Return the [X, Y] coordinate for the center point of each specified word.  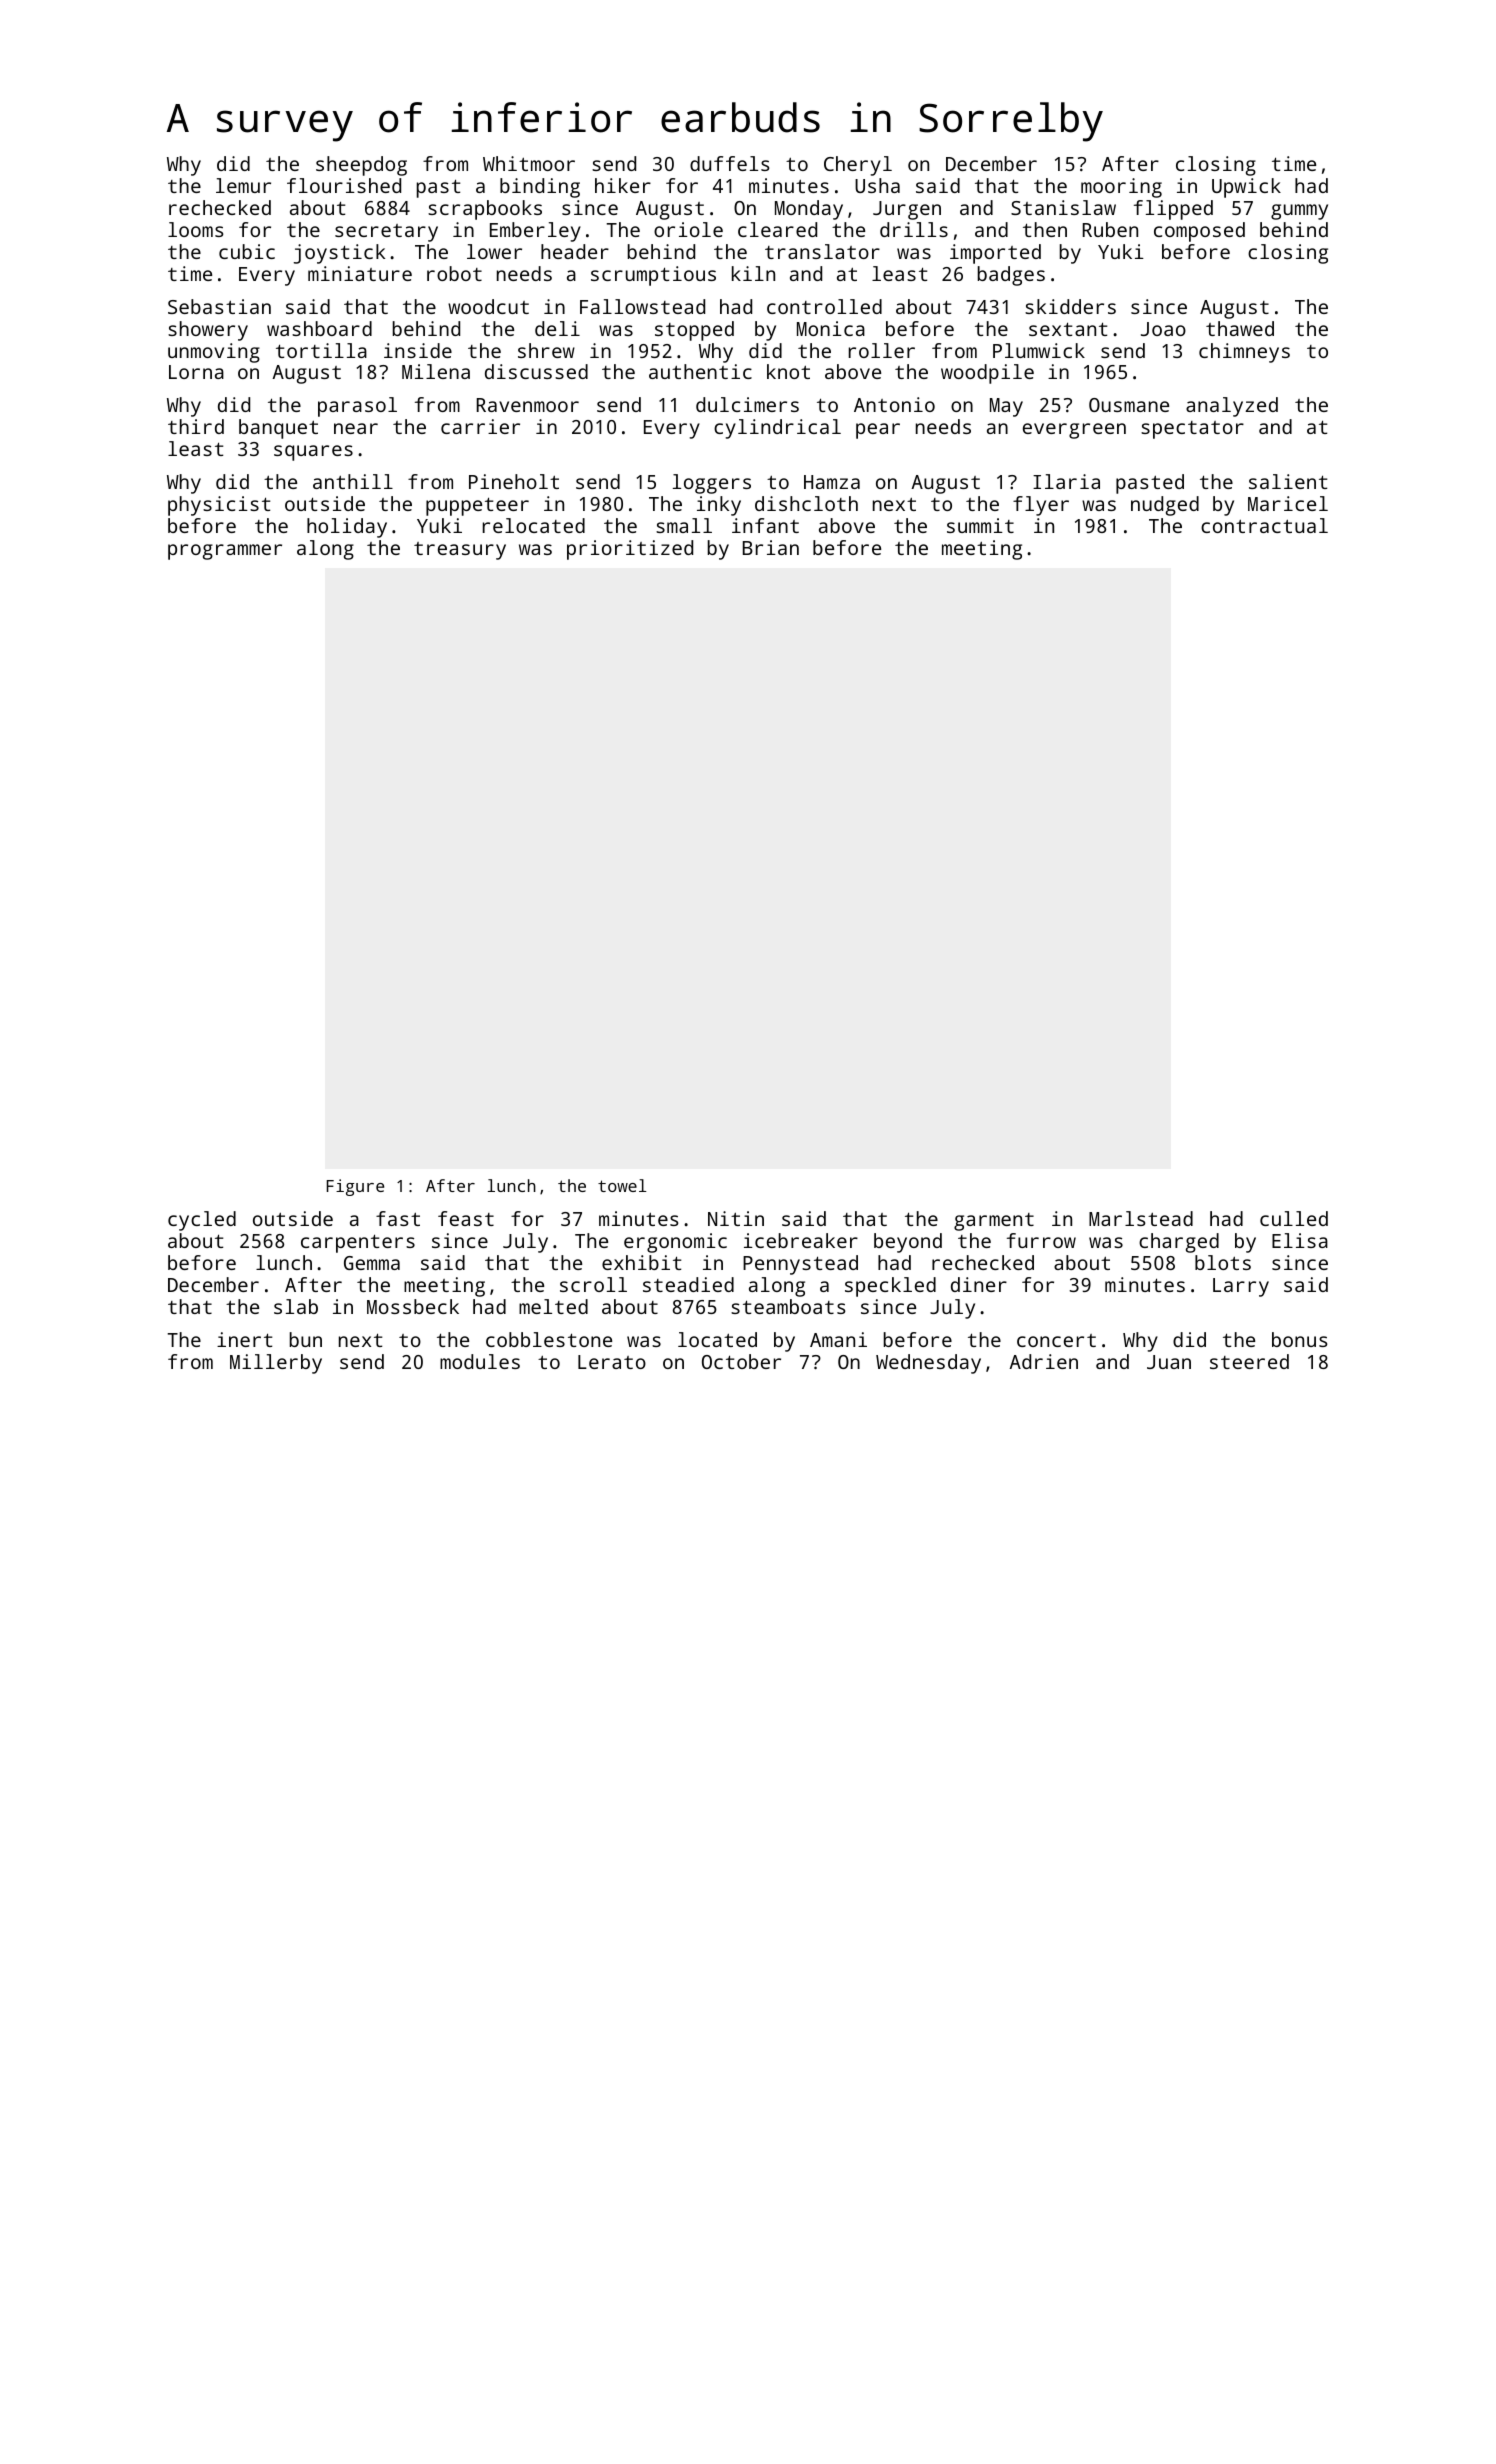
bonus [1300, 1339]
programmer [225, 552]
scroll [593, 1284]
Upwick [1246, 188]
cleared [777, 229]
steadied [688, 1284]
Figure [355, 1187]
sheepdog [361, 166]
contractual [1264, 525]
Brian [771, 547]
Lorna [196, 372]
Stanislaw [1063, 207]
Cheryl [858, 166]
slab [296, 1306]
